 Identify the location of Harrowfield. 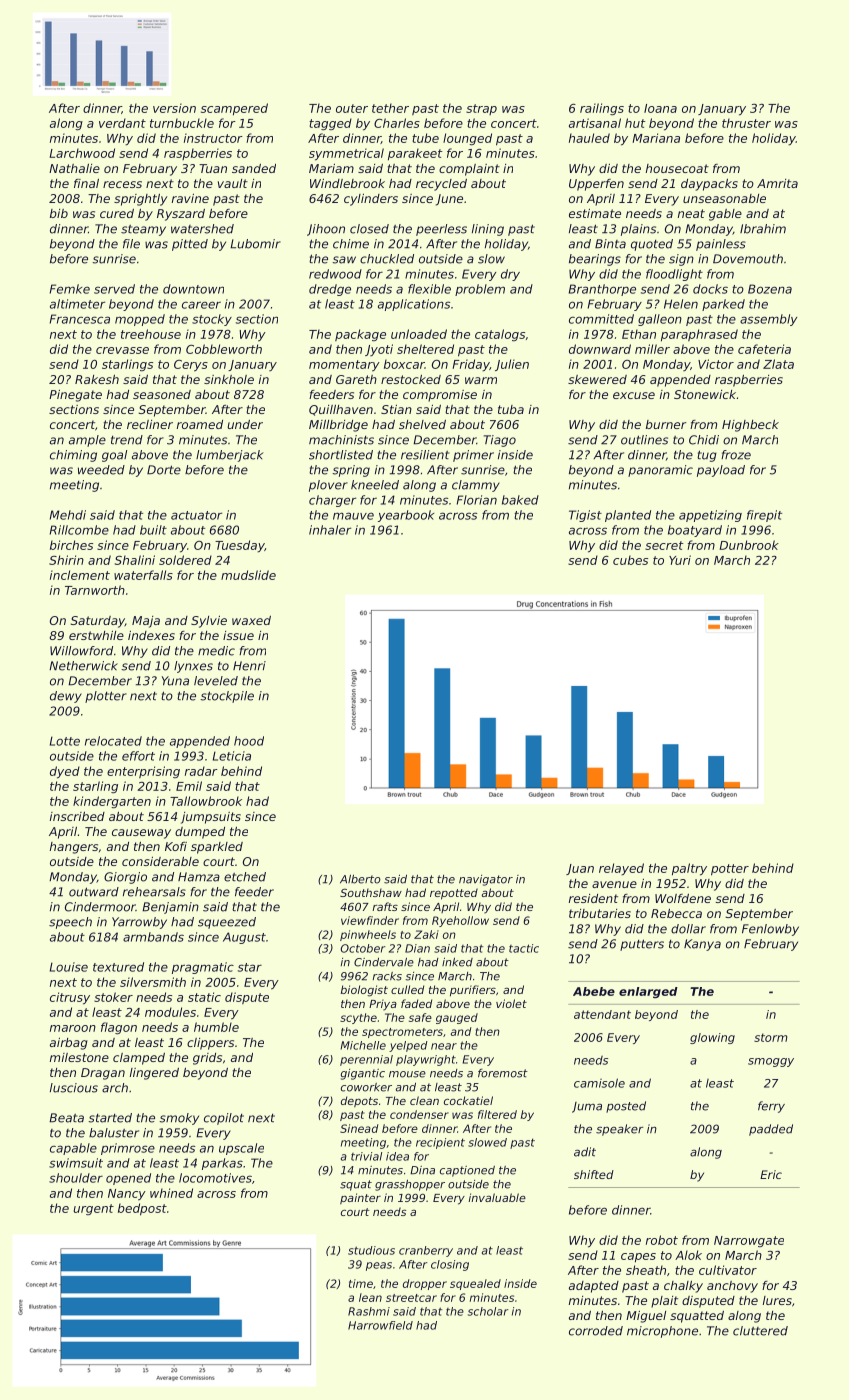
(380, 1325).
